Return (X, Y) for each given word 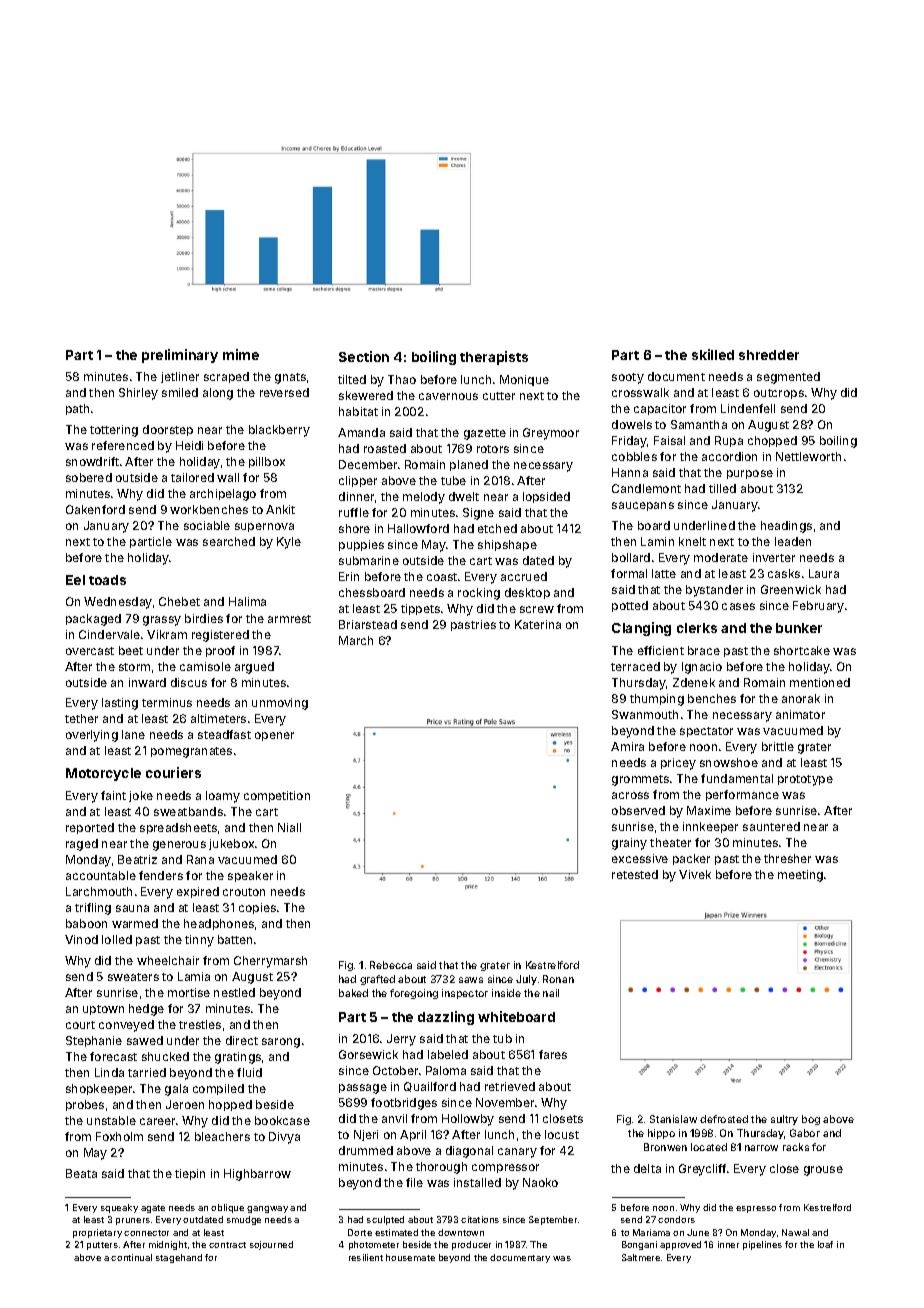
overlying (92, 736)
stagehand (179, 1258)
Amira (627, 746)
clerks (697, 628)
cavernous (448, 396)
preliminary (180, 356)
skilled (713, 354)
